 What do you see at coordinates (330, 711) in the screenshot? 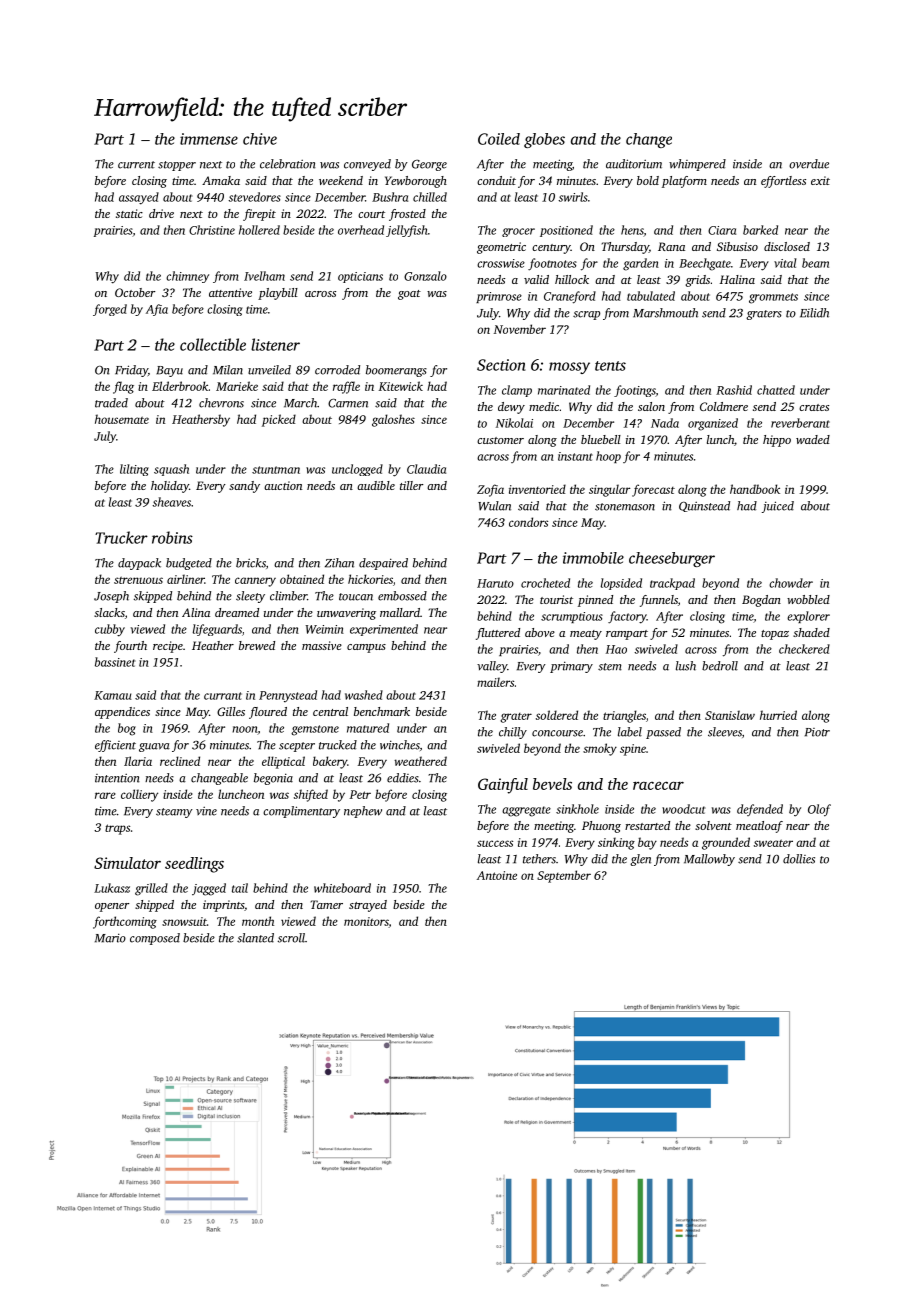
I see `central` at bounding box center [330, 711].
